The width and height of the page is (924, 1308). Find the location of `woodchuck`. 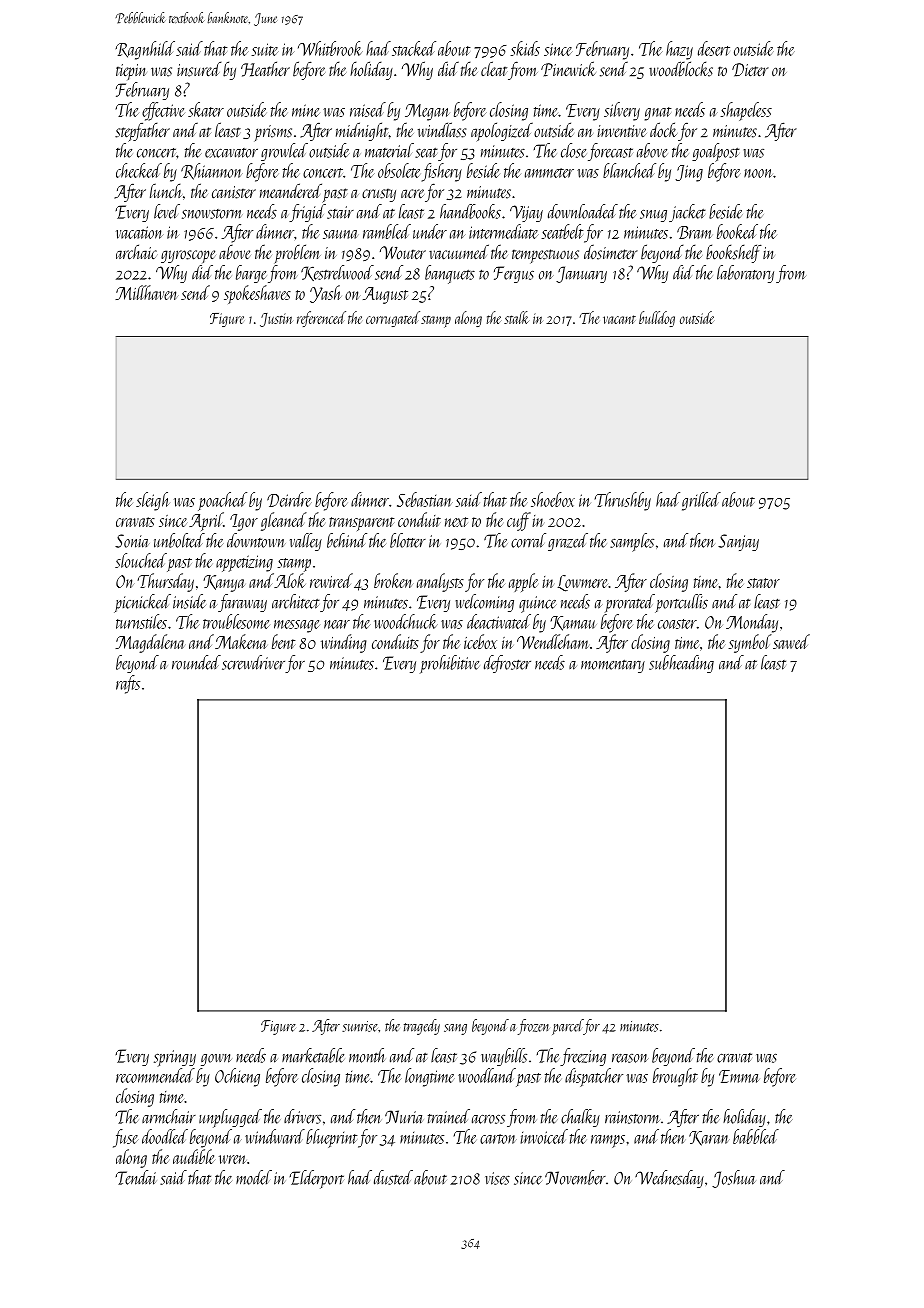

woodchuck is located at coordinates (406, 621).
